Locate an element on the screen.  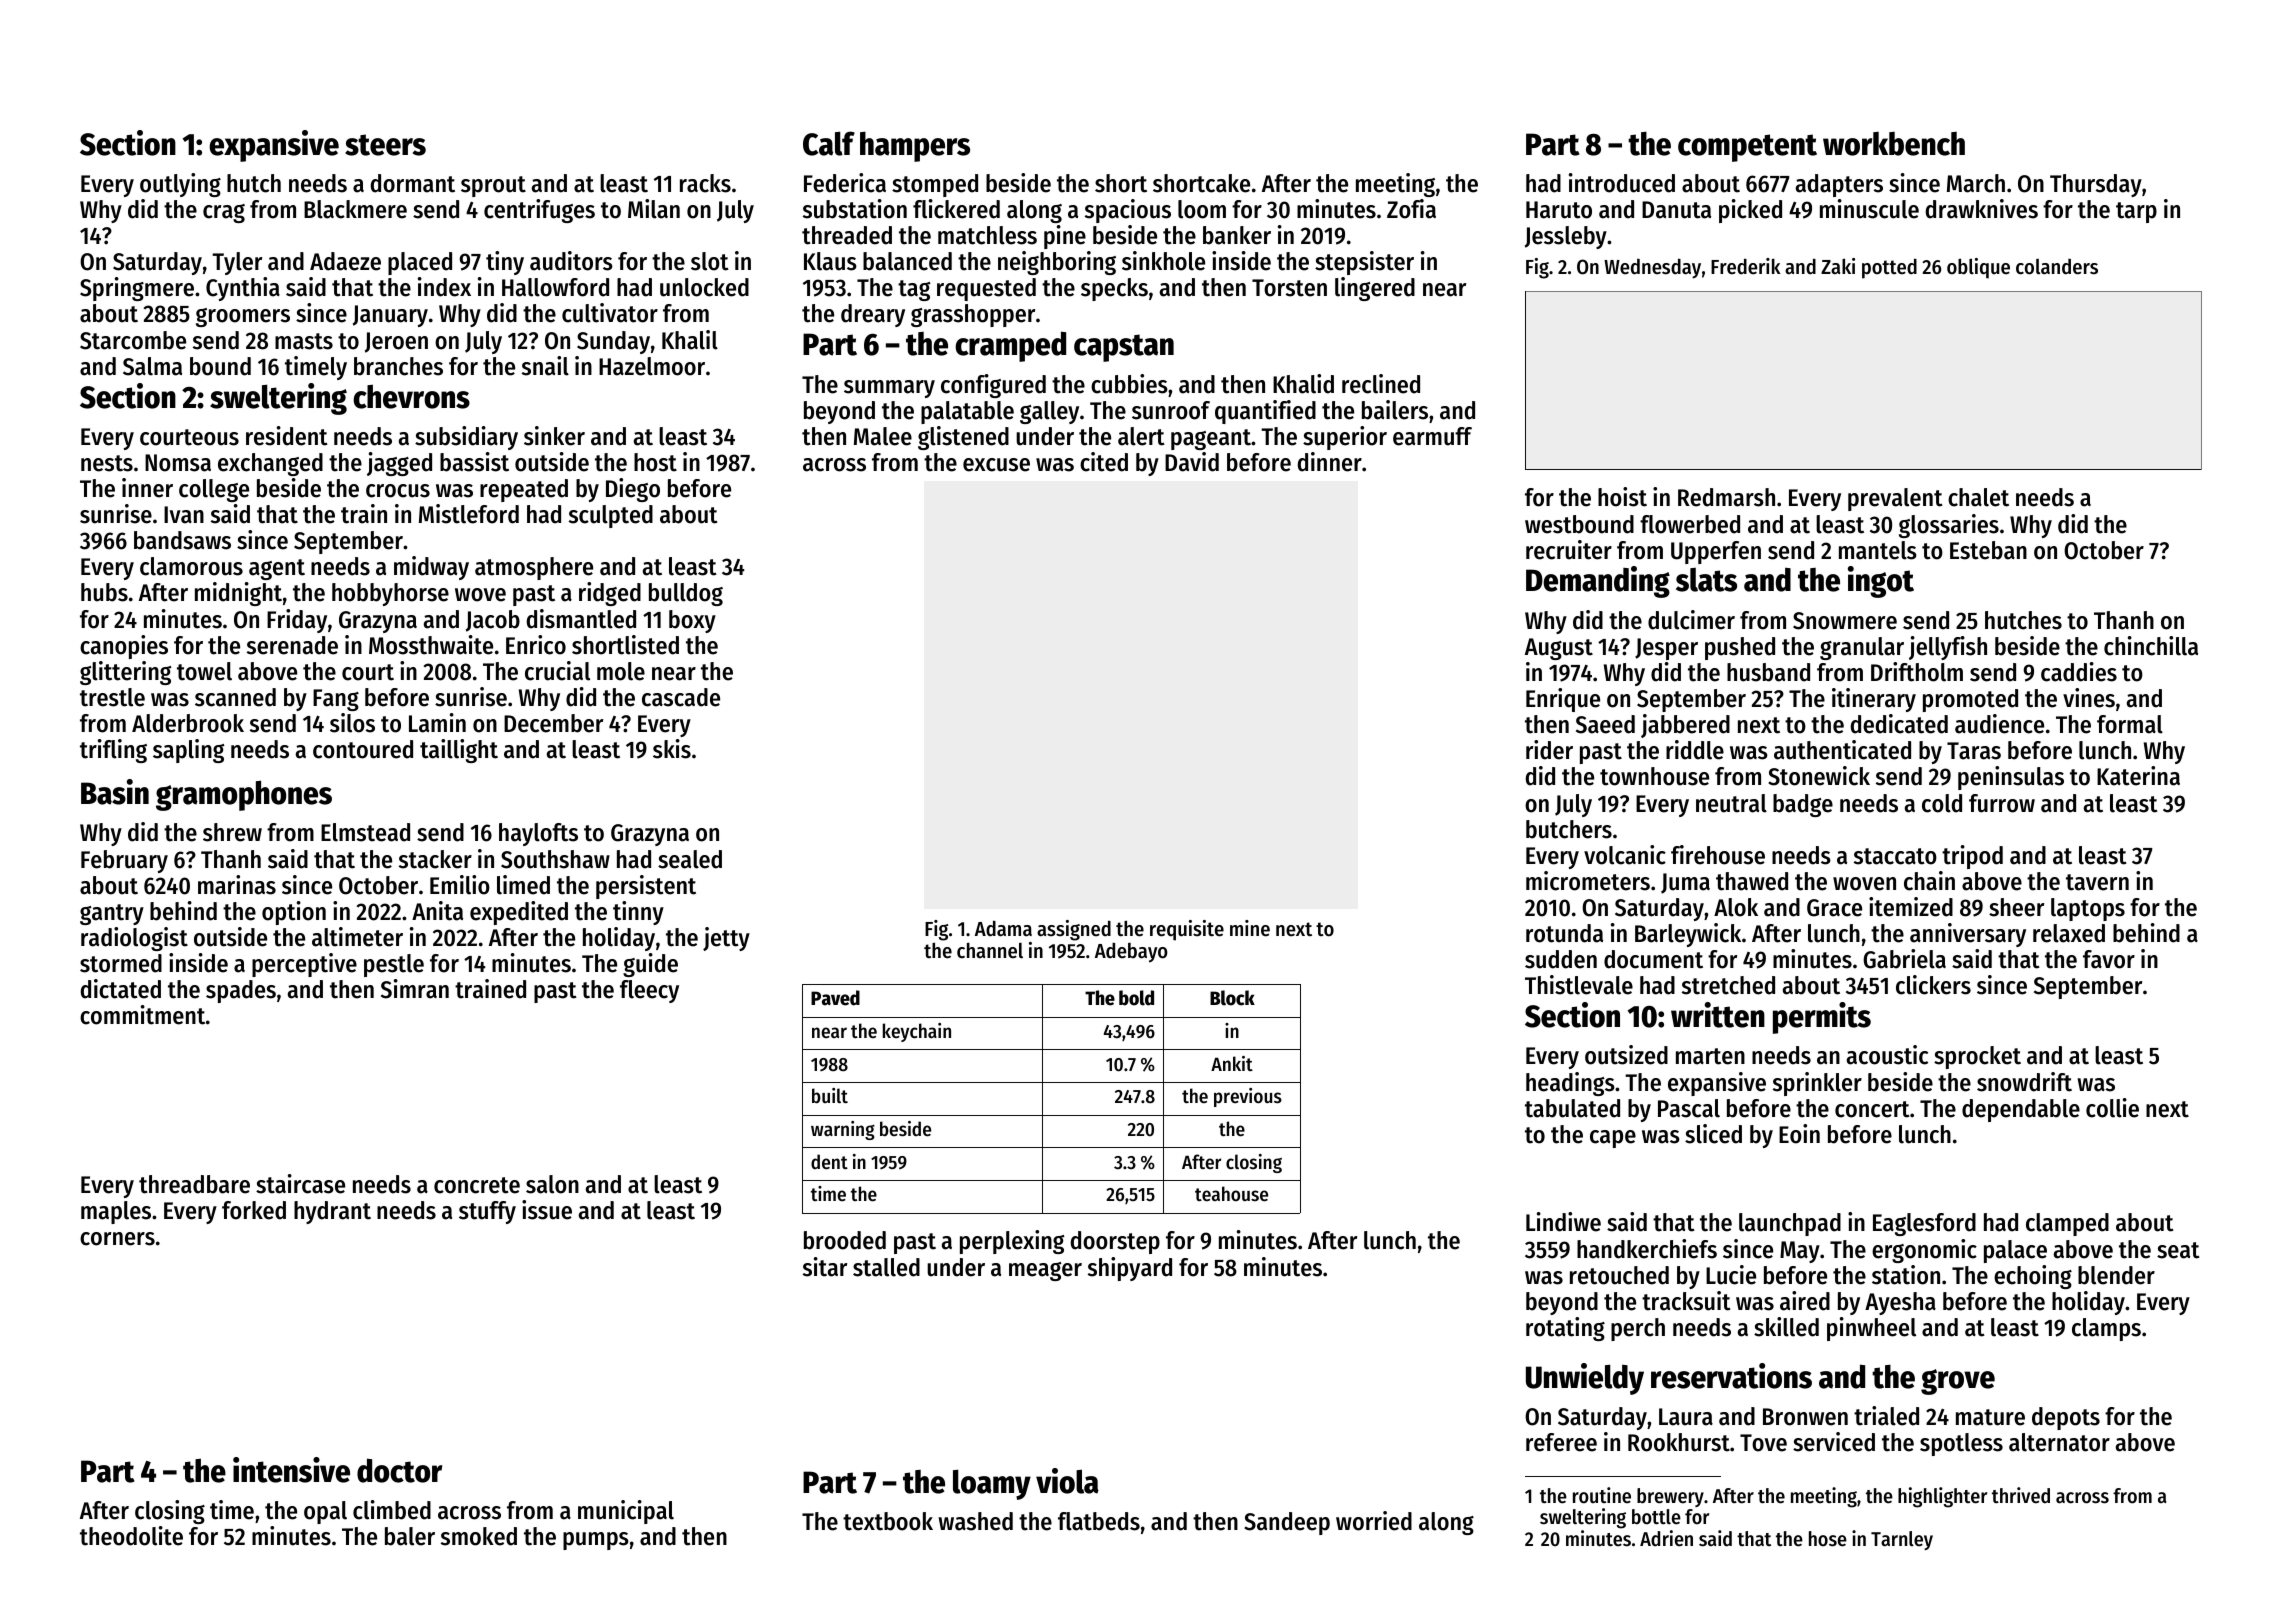
chalet is located at coordinates (1978, 497).
